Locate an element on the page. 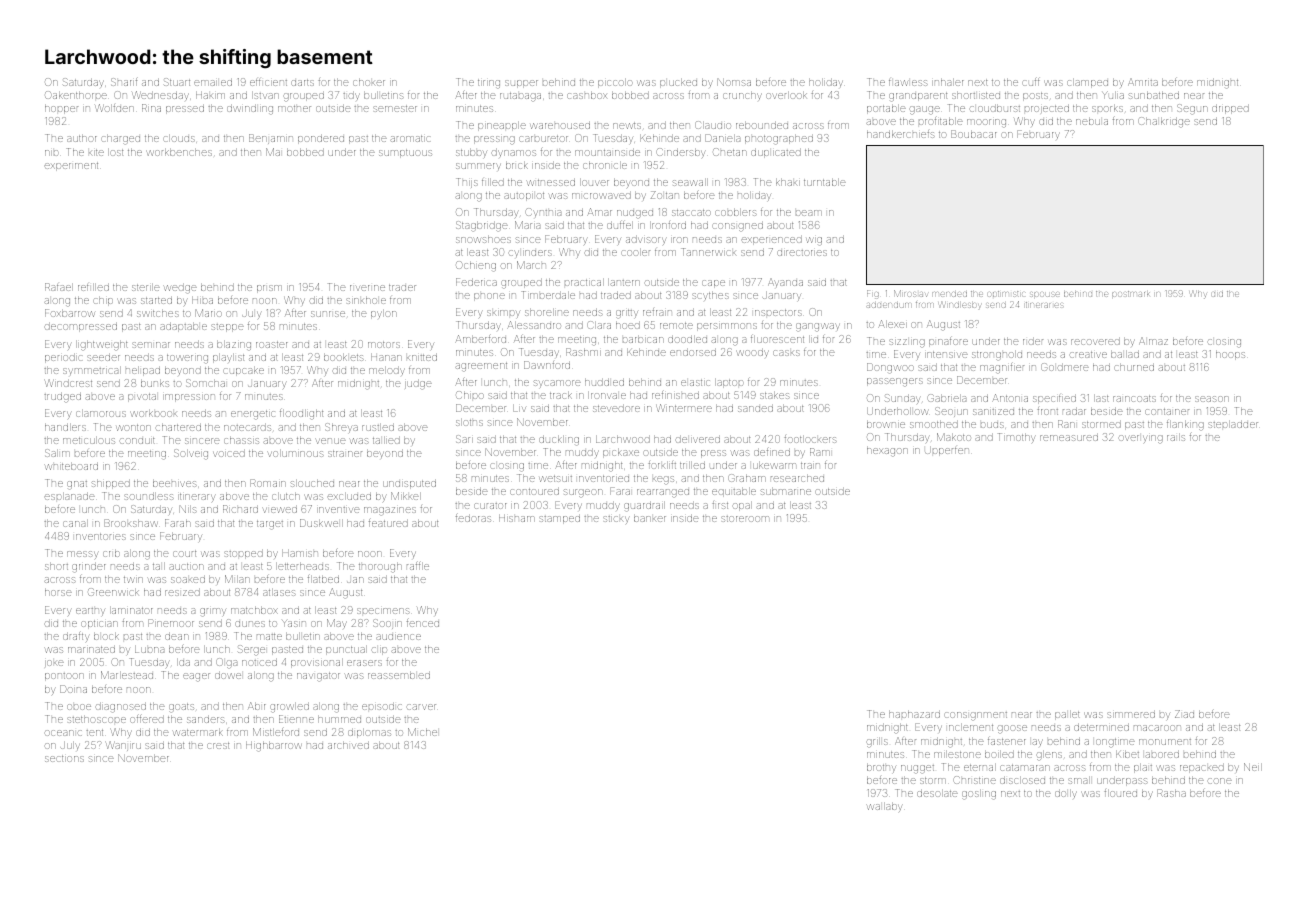 The height and width of the image is (924, 1308). Upperfen is located at coordinates (947, 451).
